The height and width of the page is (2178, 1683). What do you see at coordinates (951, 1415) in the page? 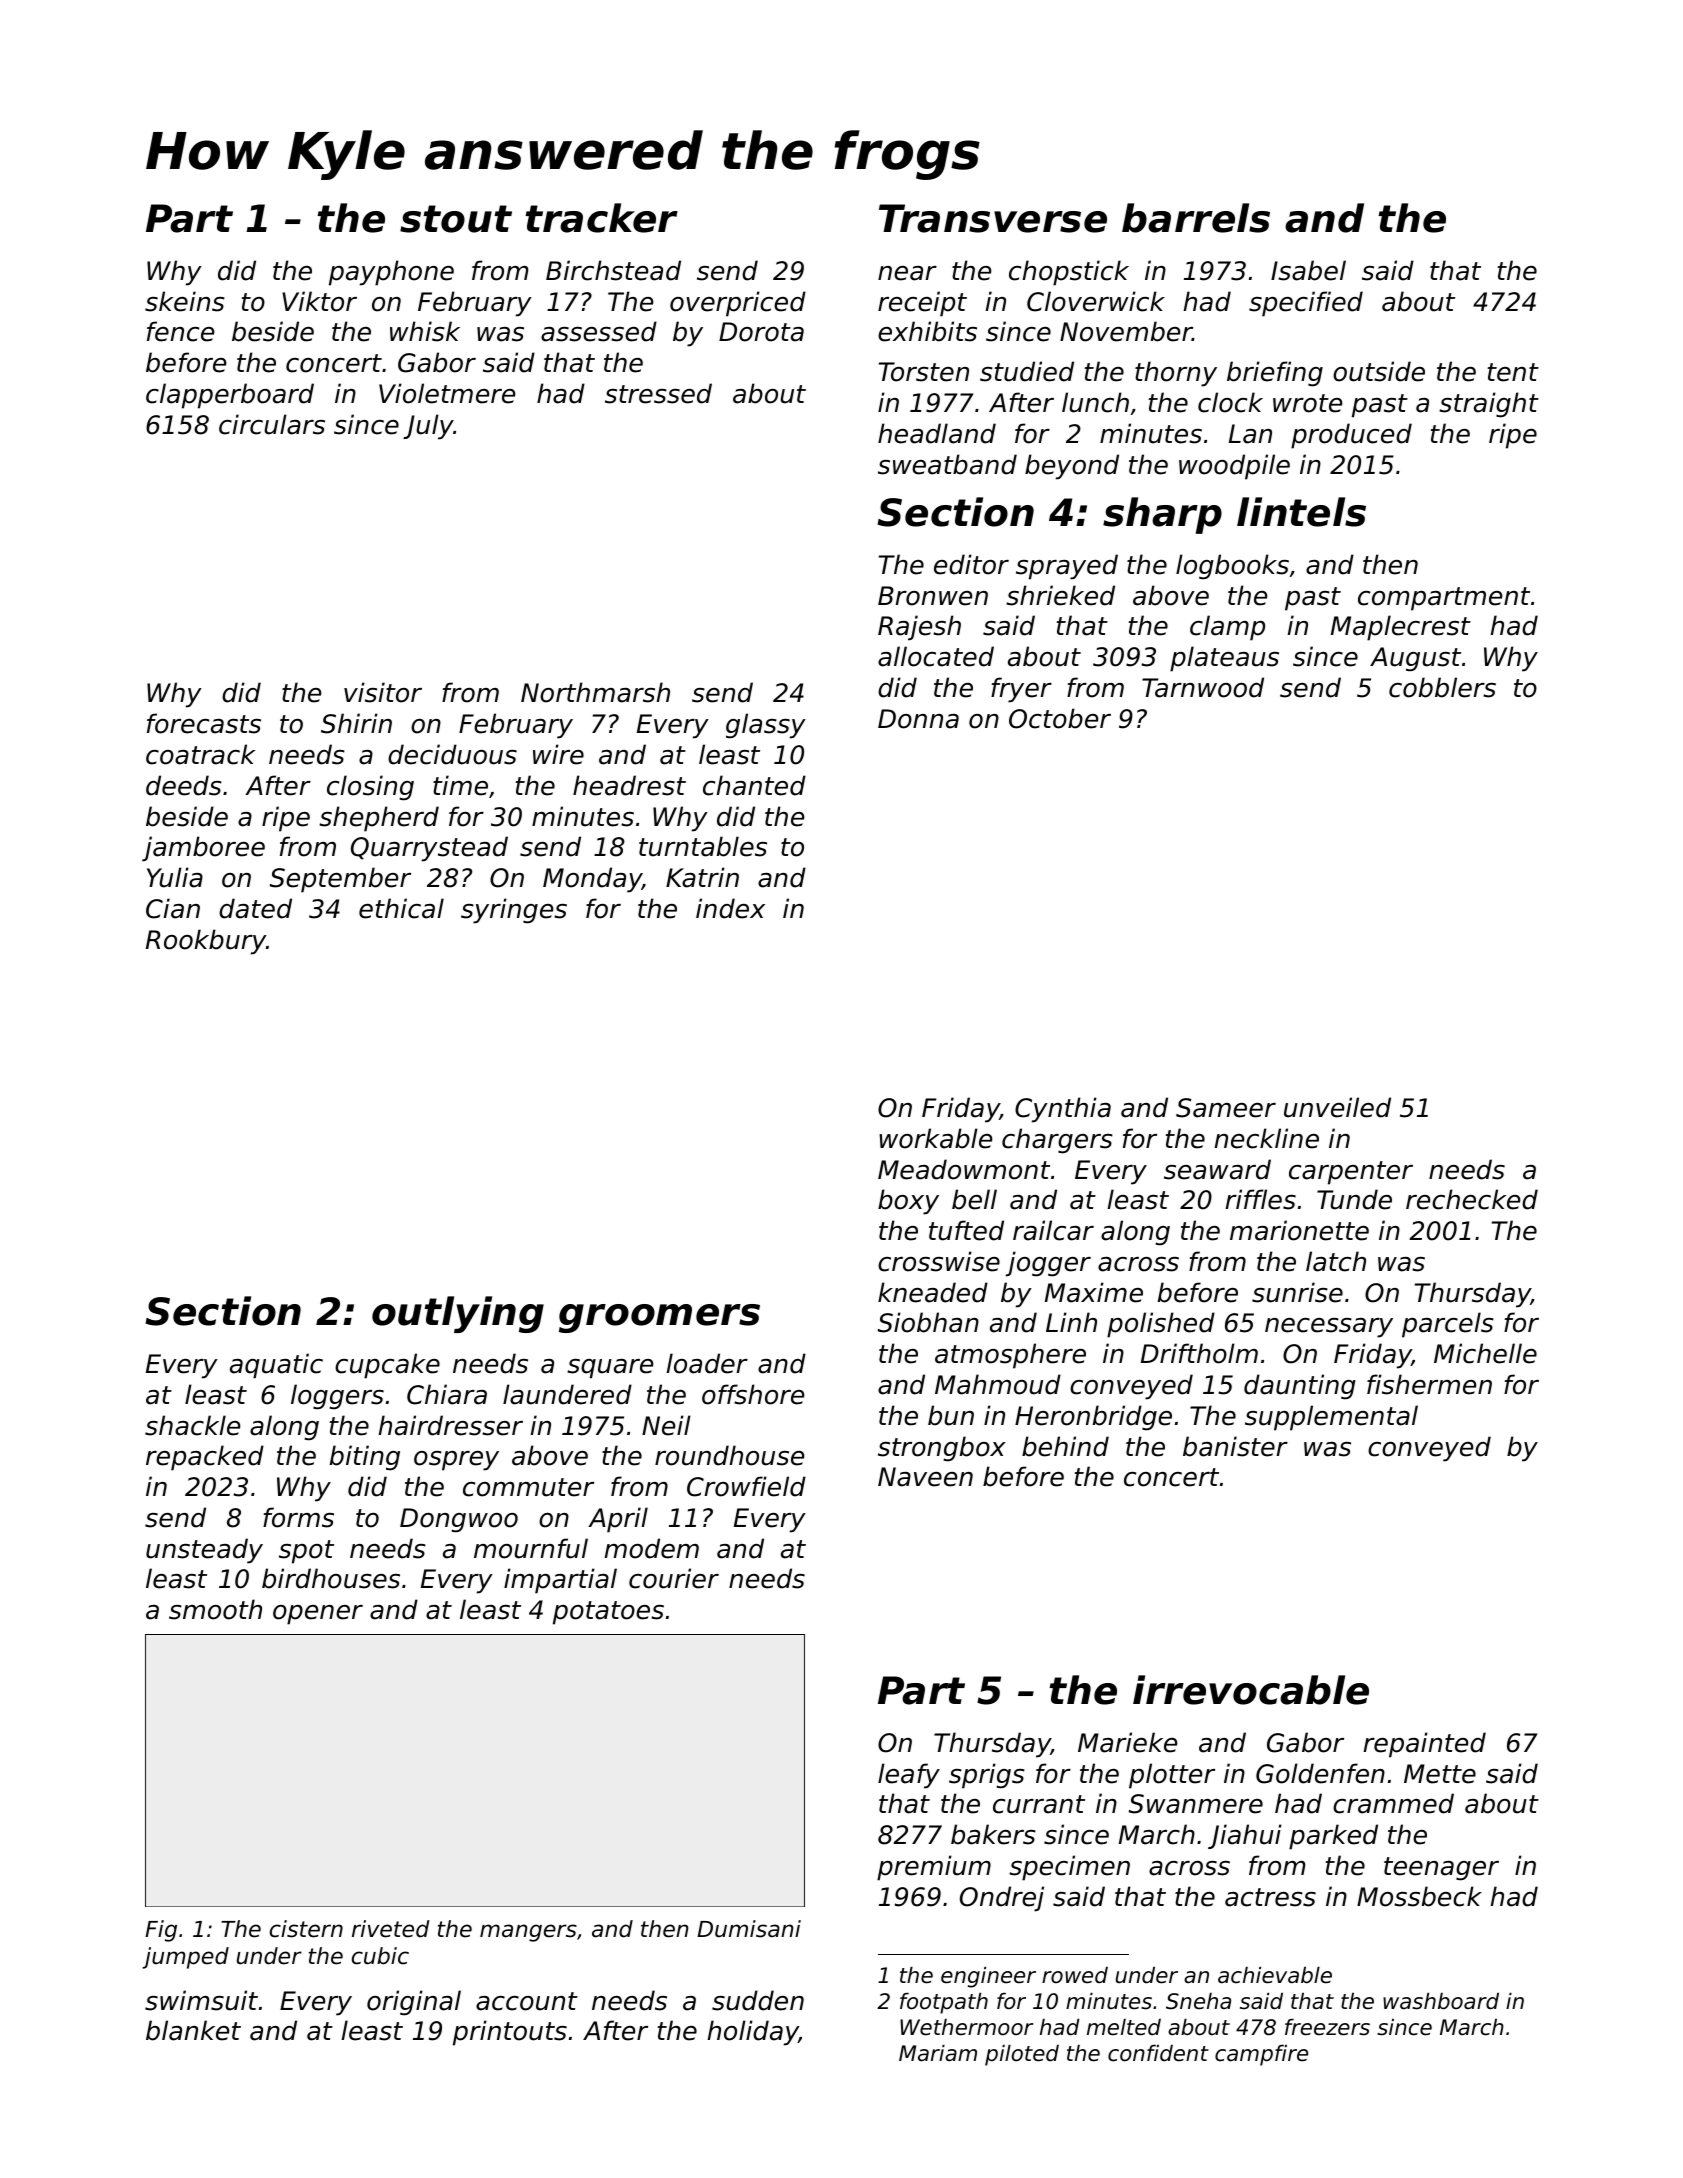
I see `bun` at bounding box center [951, 1415].
